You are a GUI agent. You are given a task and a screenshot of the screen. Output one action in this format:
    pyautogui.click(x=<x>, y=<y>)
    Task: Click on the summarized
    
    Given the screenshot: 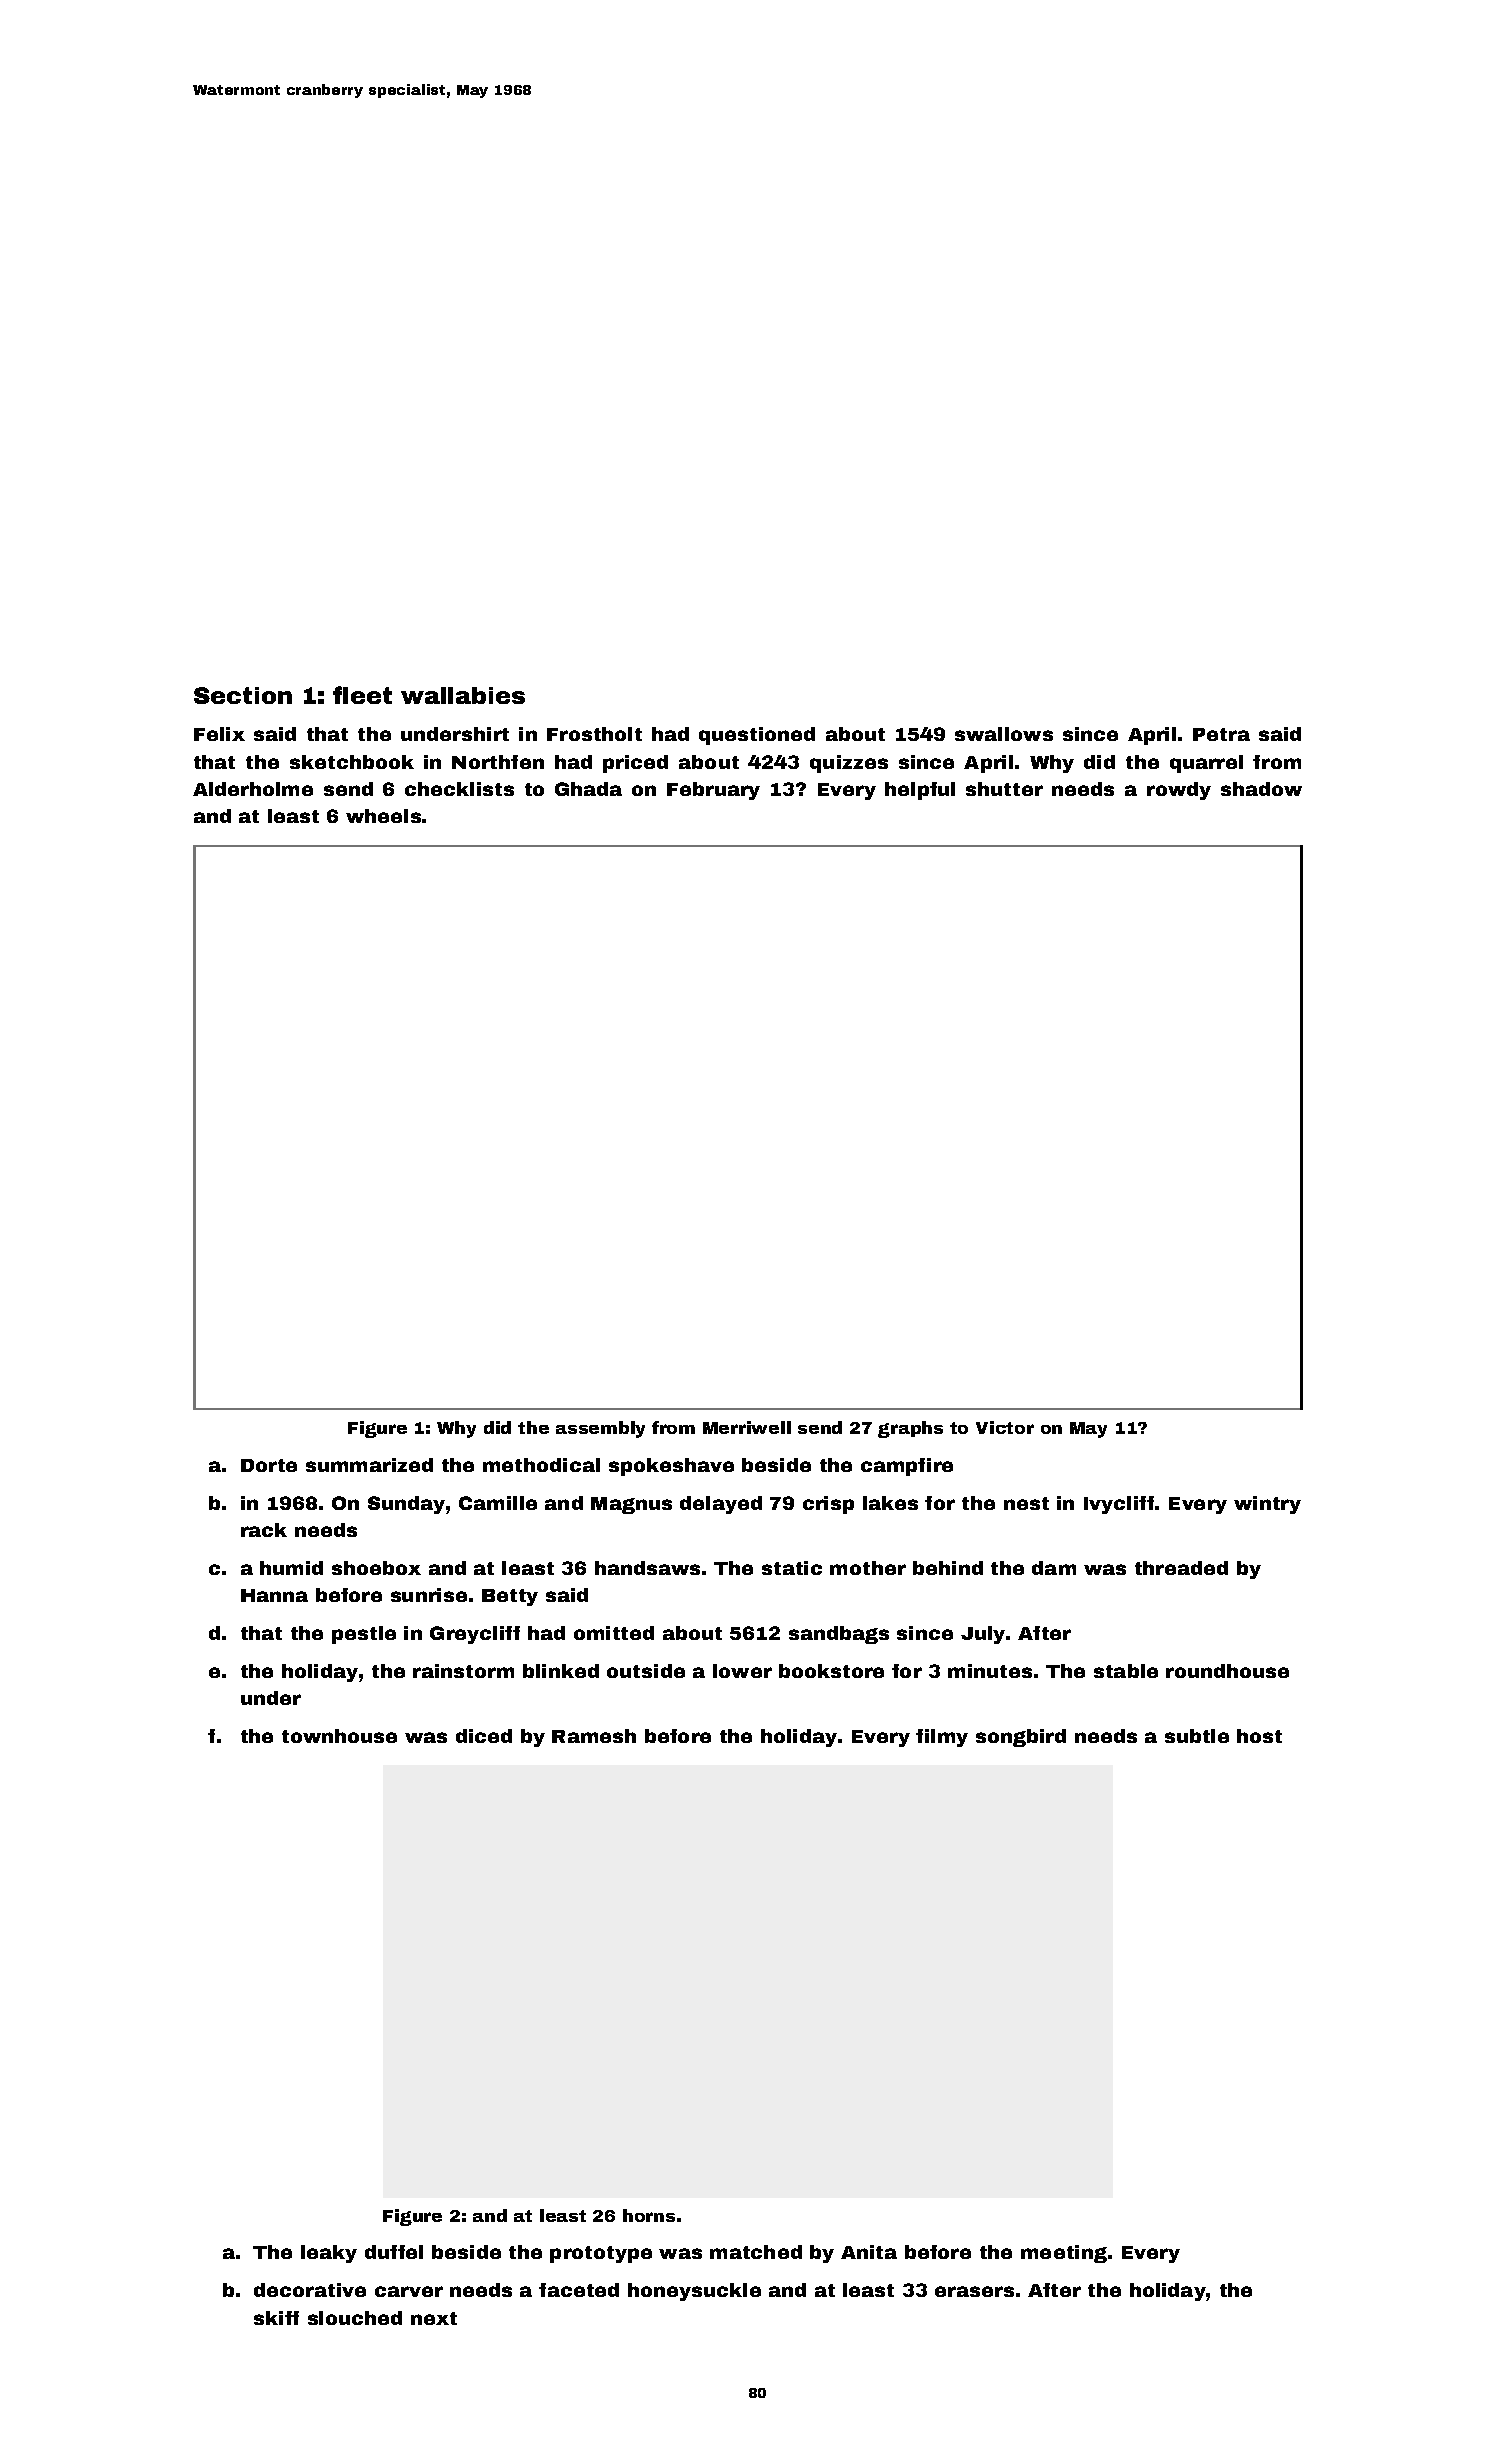 What is the action you would take?
    pyautogui.click(x=369, y=1465)
